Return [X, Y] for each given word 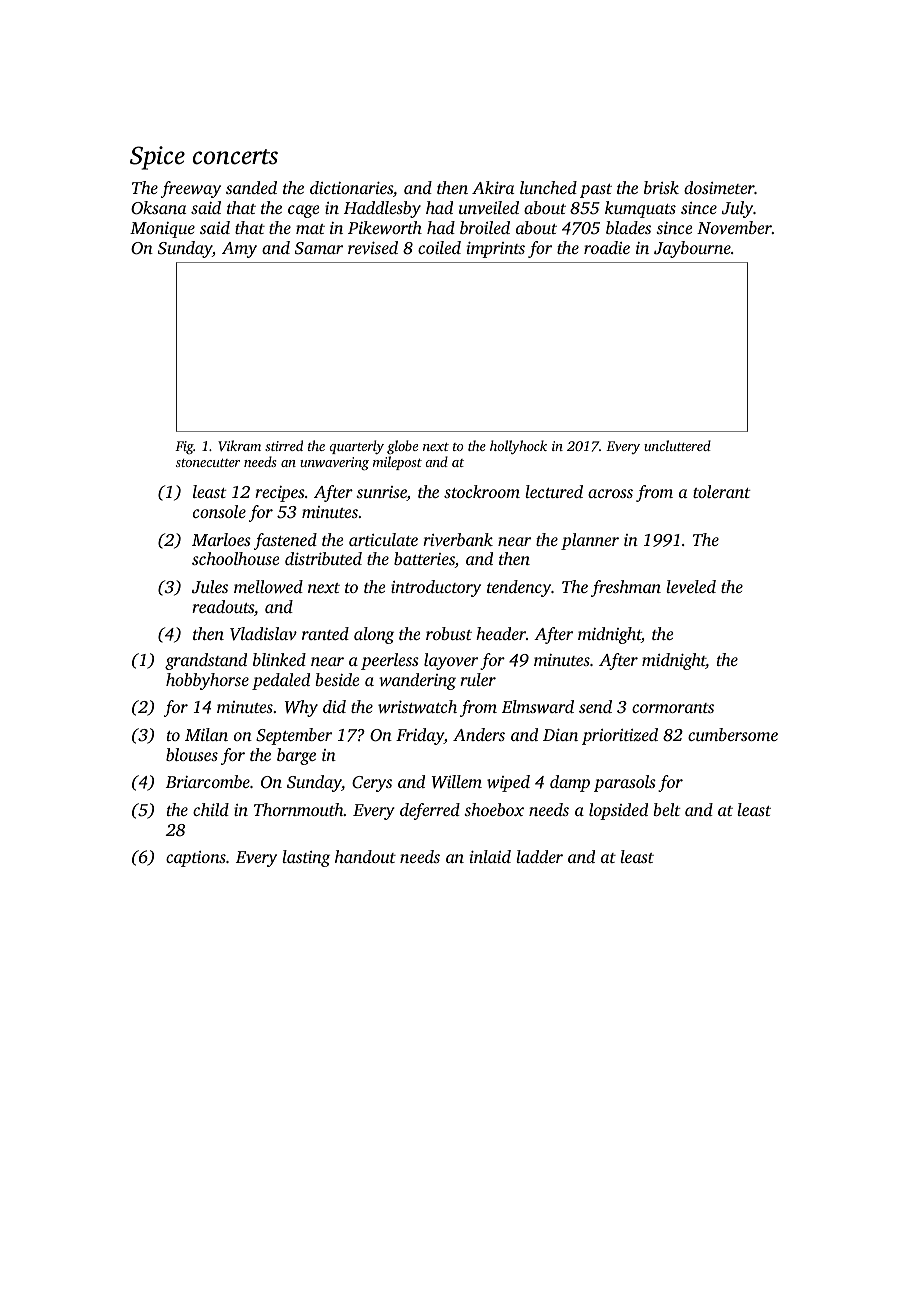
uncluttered [677, 445]
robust [449, 633]
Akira [493, 187]
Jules [210, 587]
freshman [626, 588]
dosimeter [719, 187]
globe [402, 447]
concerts [235, 157]
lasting [306, 858]
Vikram [239, 445]
